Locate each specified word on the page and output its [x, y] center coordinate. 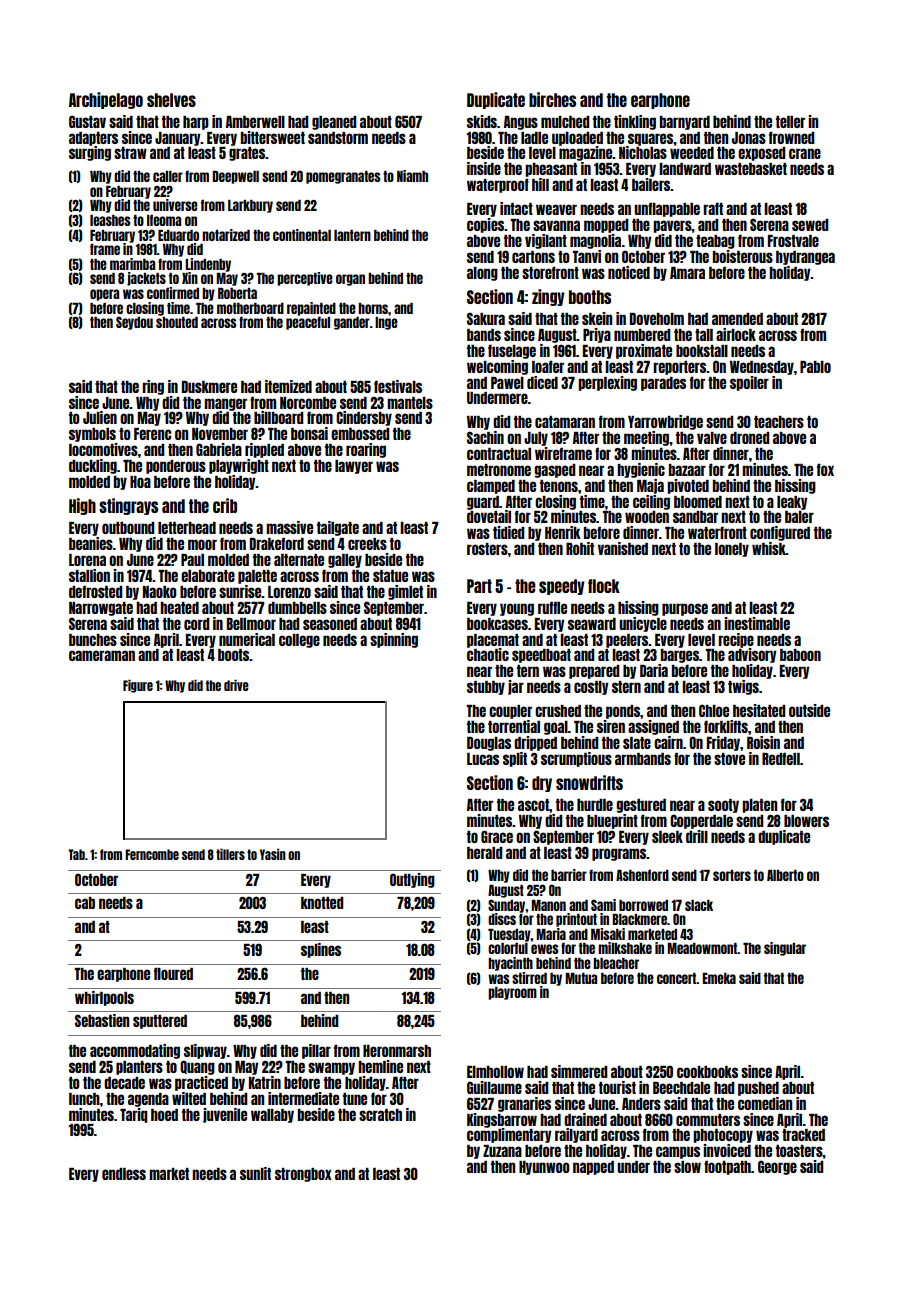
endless [124, 1174]
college [299, 641]
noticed [629, 272]
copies [485, 225]
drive [236, 685]
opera [104, 295]
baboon [800, 655]
